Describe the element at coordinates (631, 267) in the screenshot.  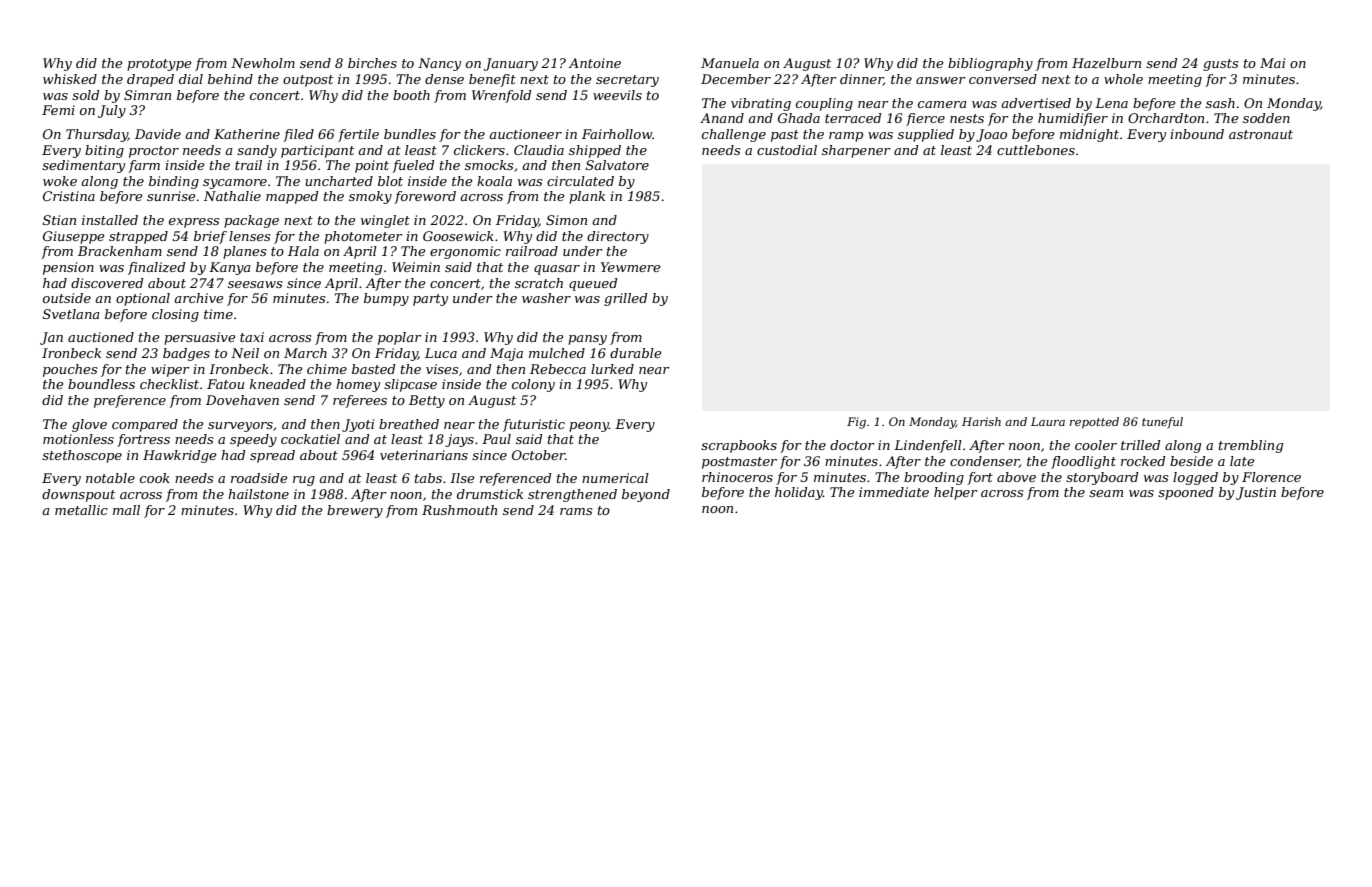
I see `Yewmere` at that location.
